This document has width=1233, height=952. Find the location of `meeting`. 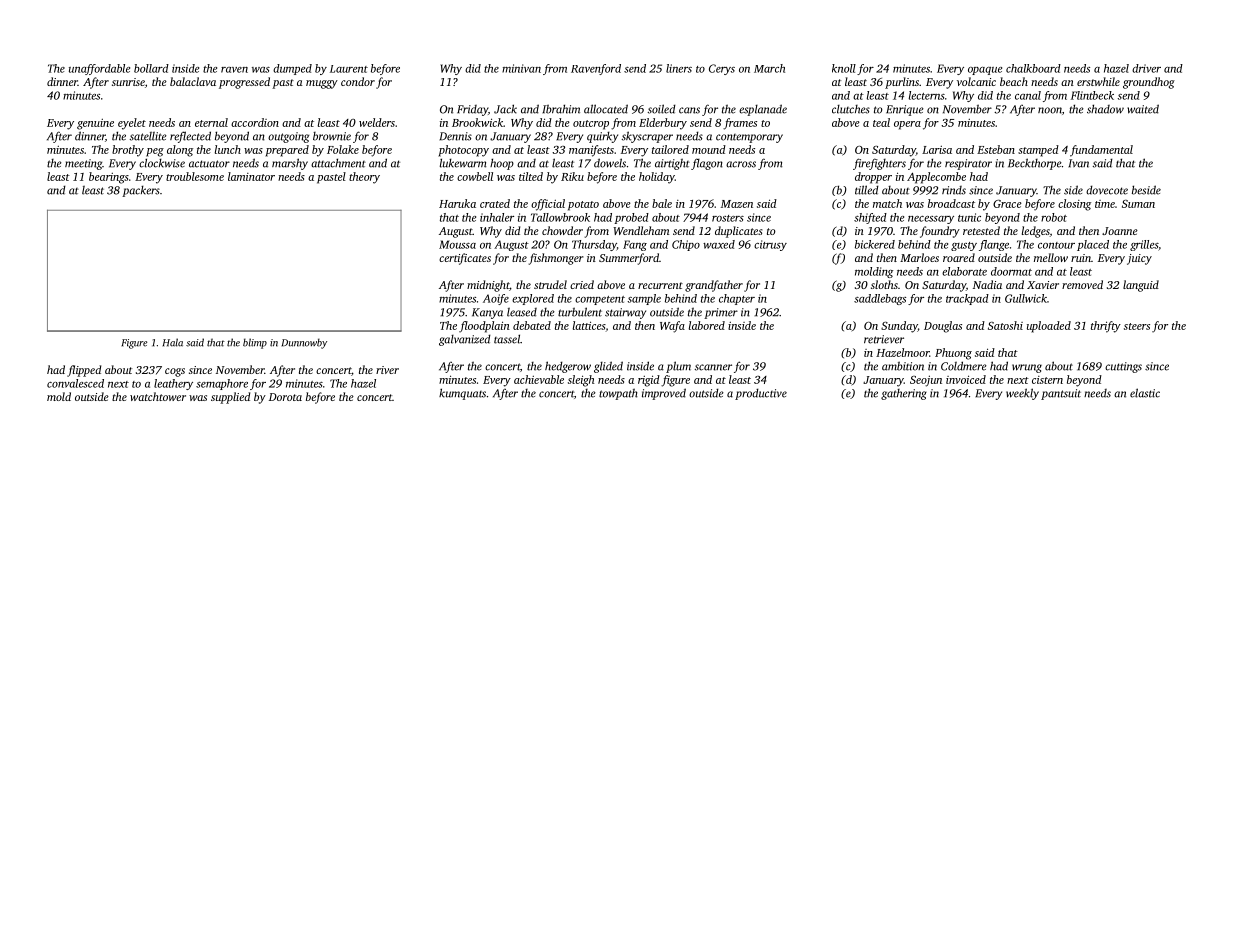

meeting is located at coordinates (83, 164).
